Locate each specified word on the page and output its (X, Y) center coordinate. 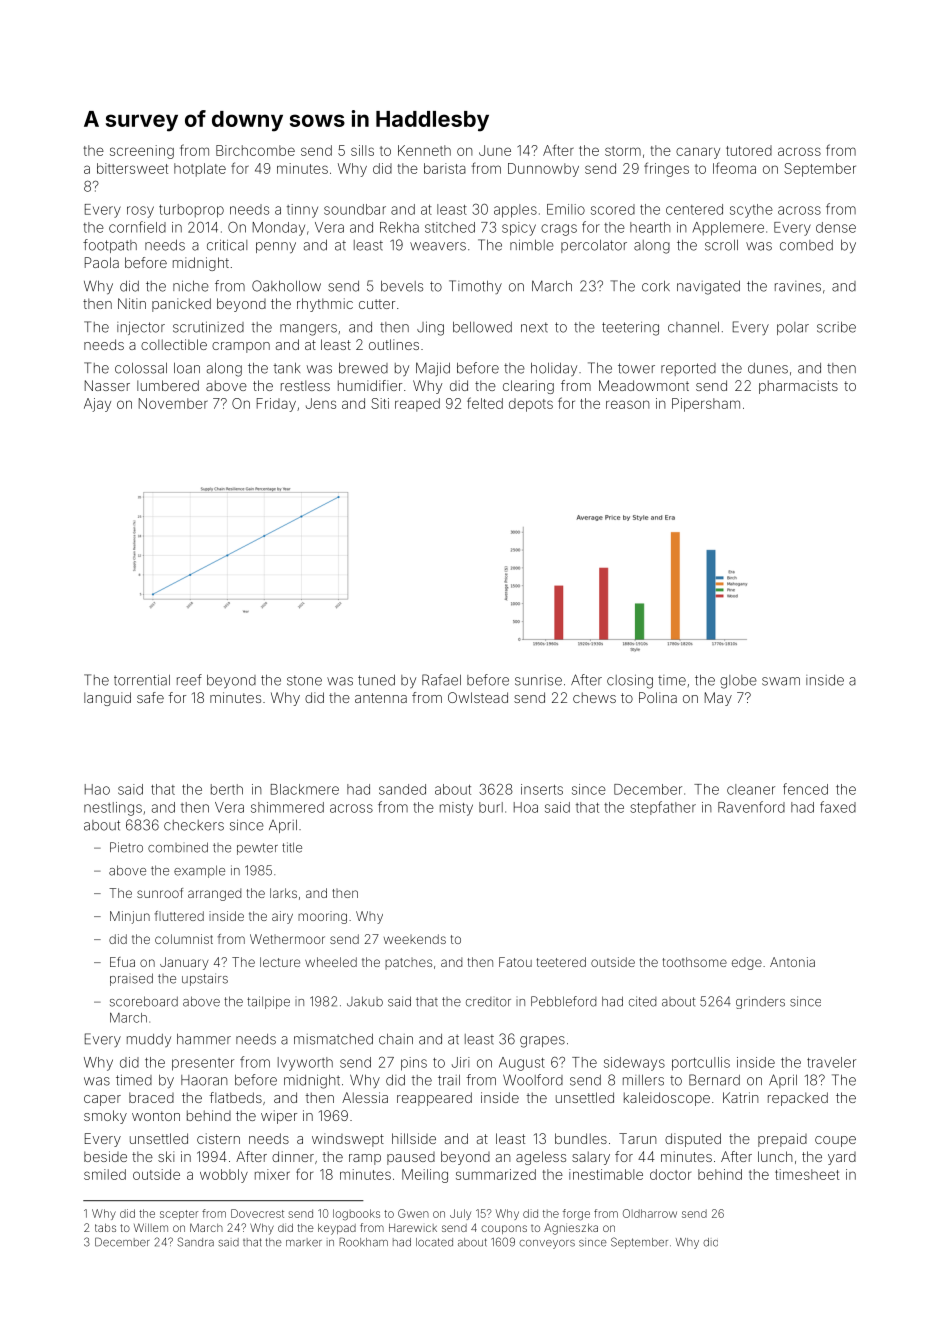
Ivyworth (305, 1064)
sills (362, 150)
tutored (749, 150)
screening (142, 152)
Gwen (413, 1213)
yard (842, 1158)
